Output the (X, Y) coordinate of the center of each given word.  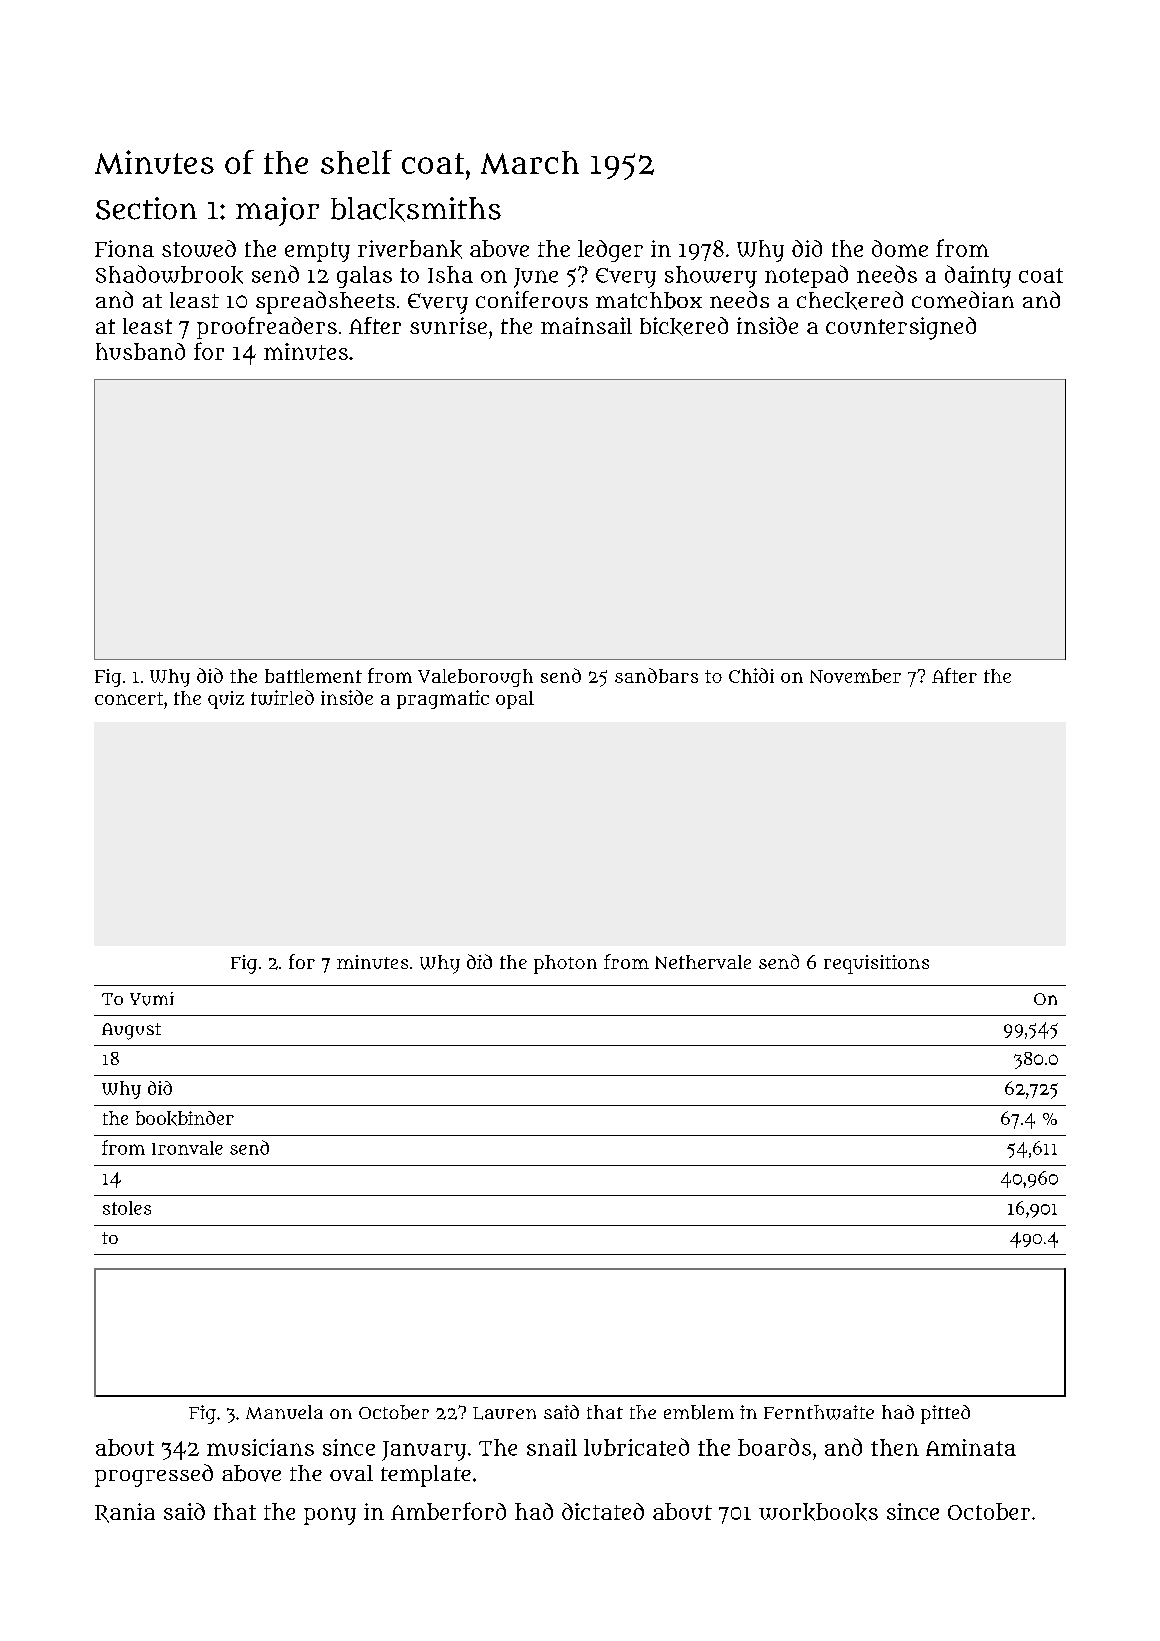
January (424, 1451)
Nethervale (703, 962)
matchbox (649, 300)
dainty (978, 276)
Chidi (751, 675)
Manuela (284, 1412)
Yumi (152, 999)
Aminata (971, 1447)
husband (140, 351)
